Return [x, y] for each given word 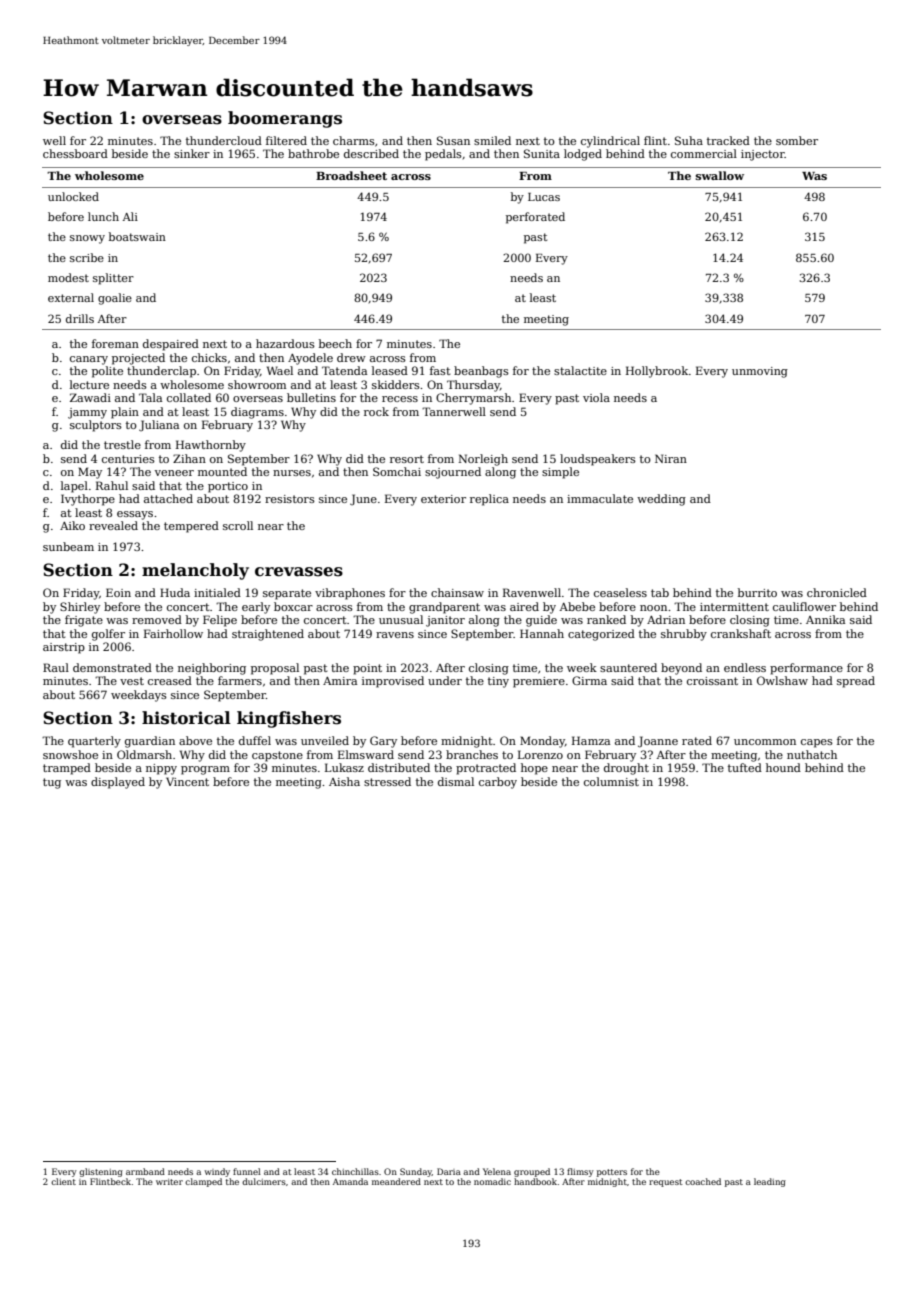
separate [287, 594]
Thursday [473, 386]
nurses [292, 473]
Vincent [187, 781]
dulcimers [264, 1181]
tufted [745, 767]
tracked [728, 140]
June [363, 499]
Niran [671, 458]
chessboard [75, 153]
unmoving [760, 372]
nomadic [492, 1181]
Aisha [344, 781]
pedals [443, 155]
